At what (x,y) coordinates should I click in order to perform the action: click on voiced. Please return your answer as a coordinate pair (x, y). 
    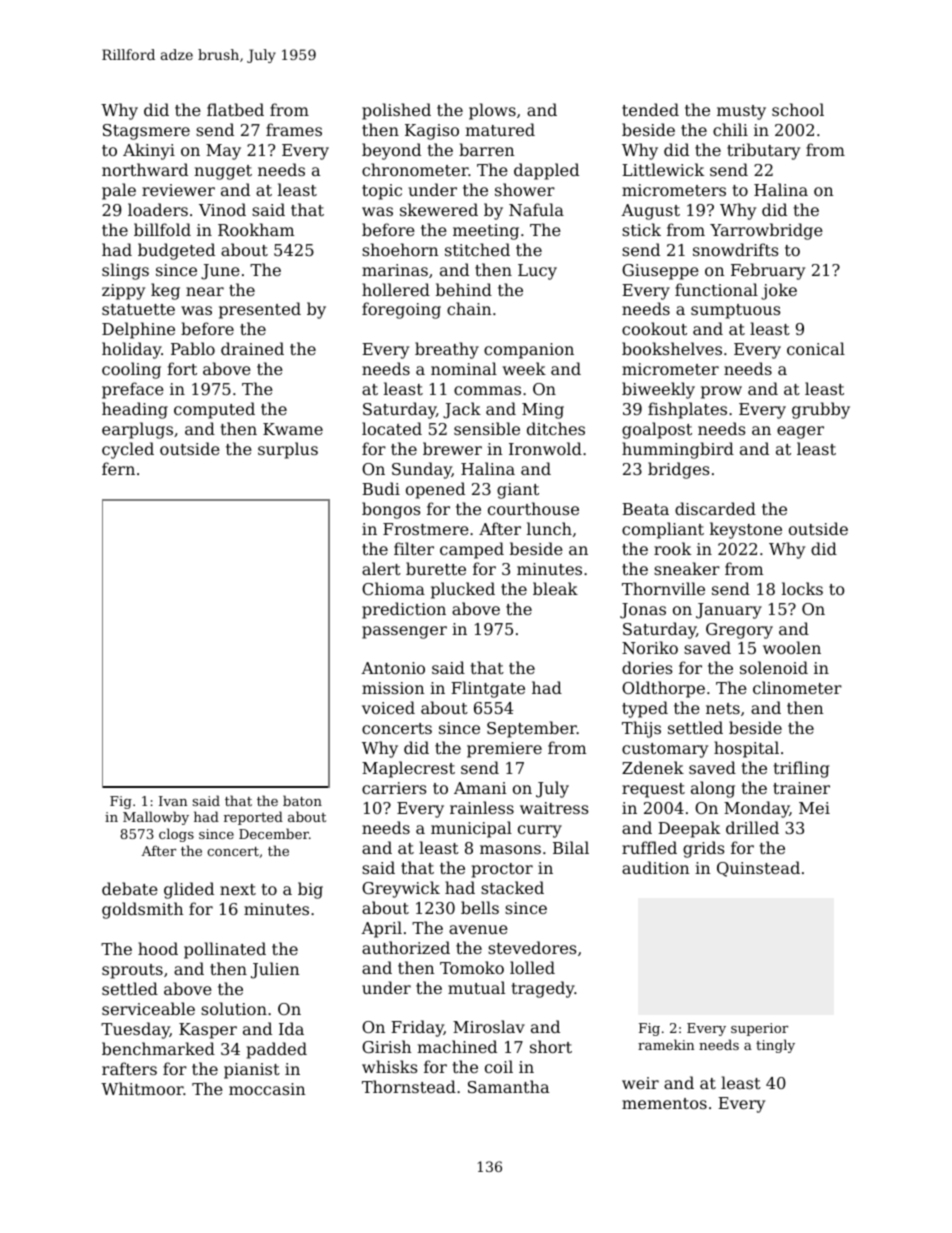
    Looking at the image, I should click on (388, 707).
